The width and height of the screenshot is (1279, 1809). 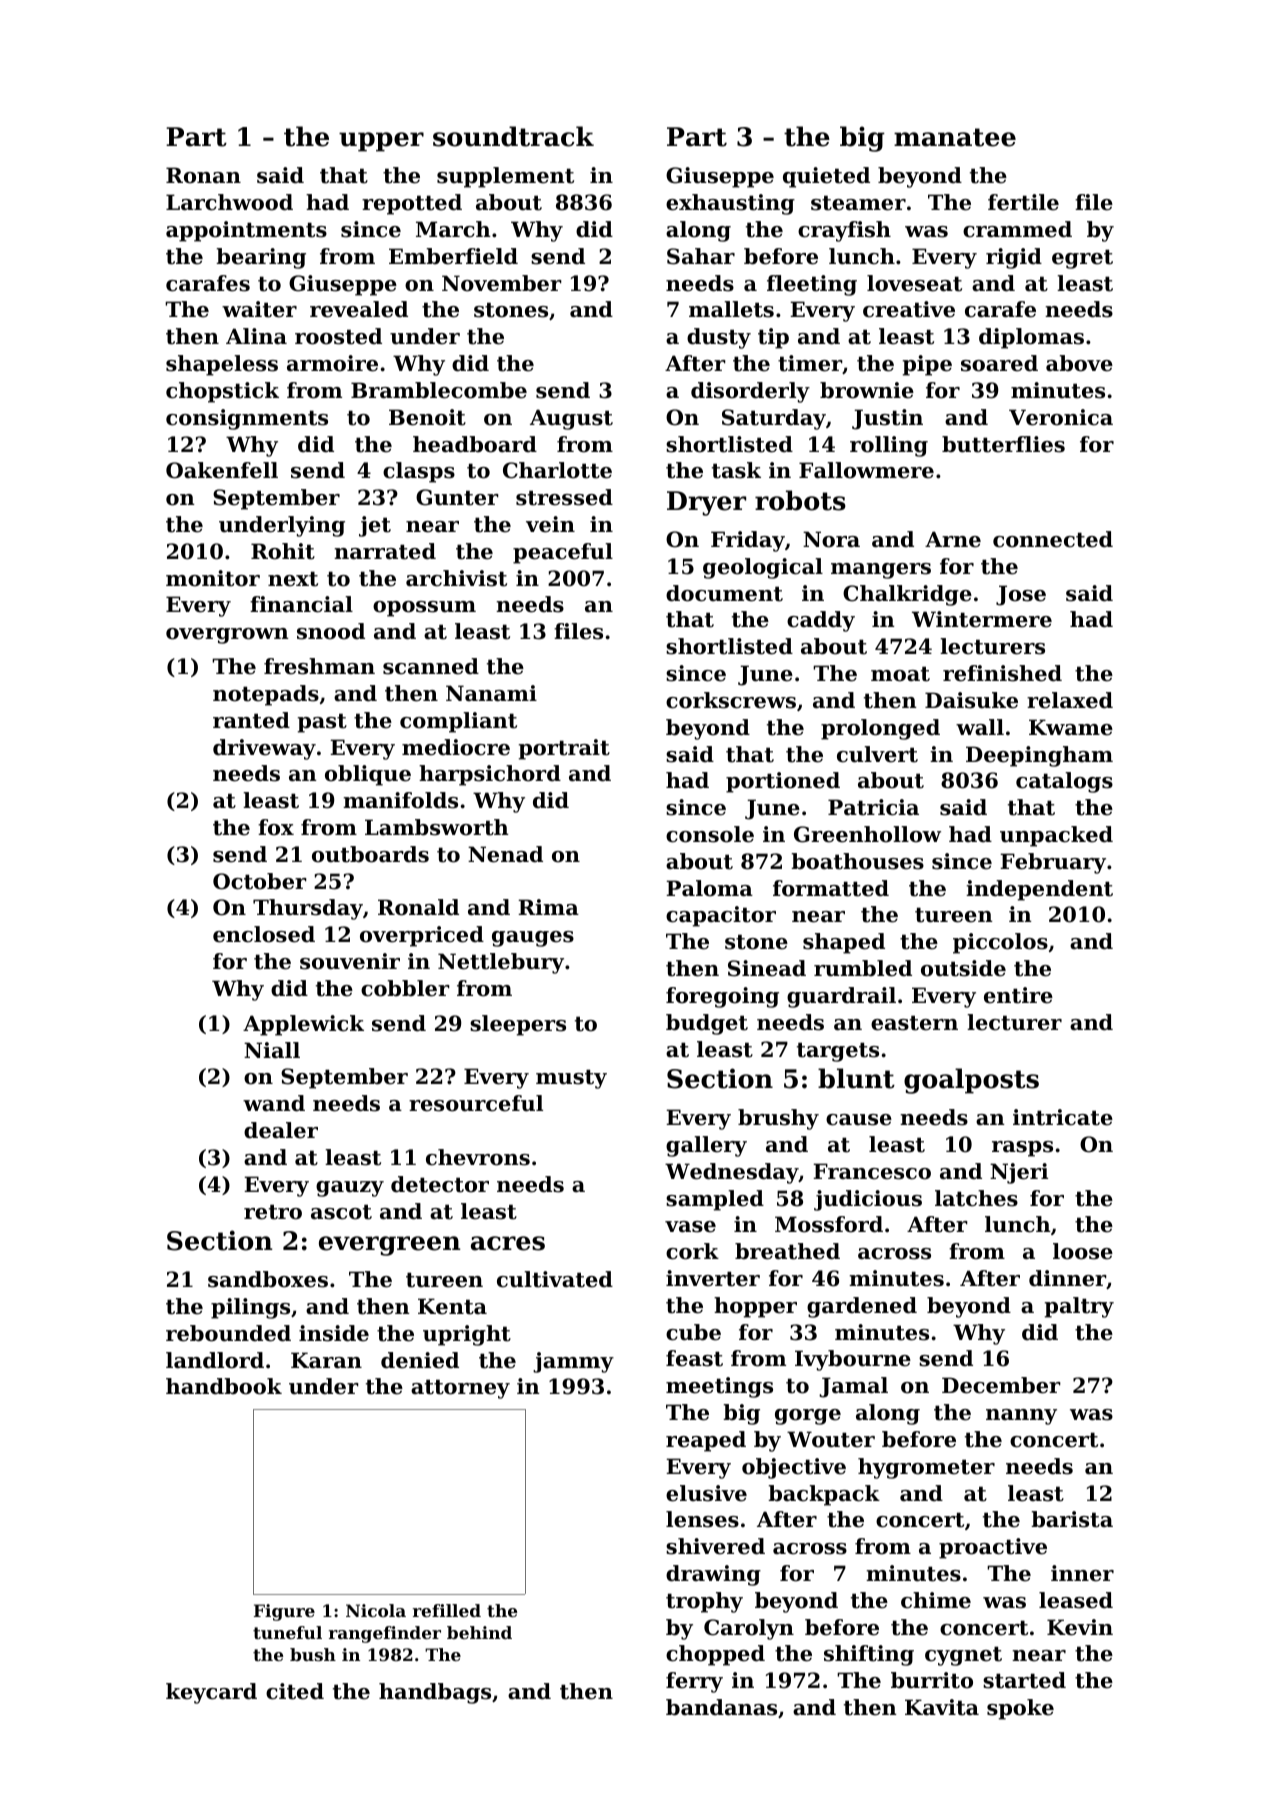 I want to click on acres, so click(x=508, y=1243).
